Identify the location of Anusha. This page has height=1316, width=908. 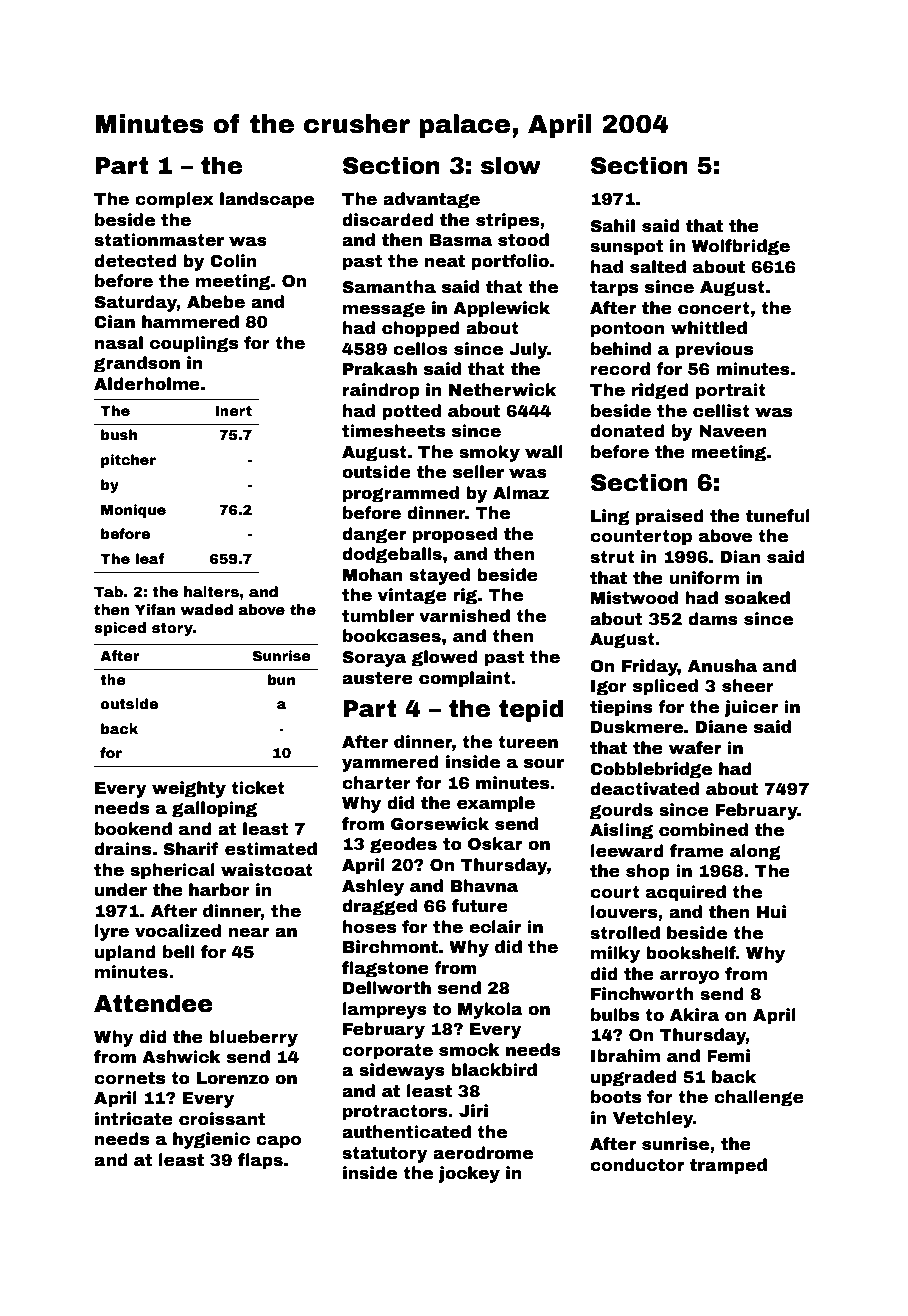
(722, 666).
